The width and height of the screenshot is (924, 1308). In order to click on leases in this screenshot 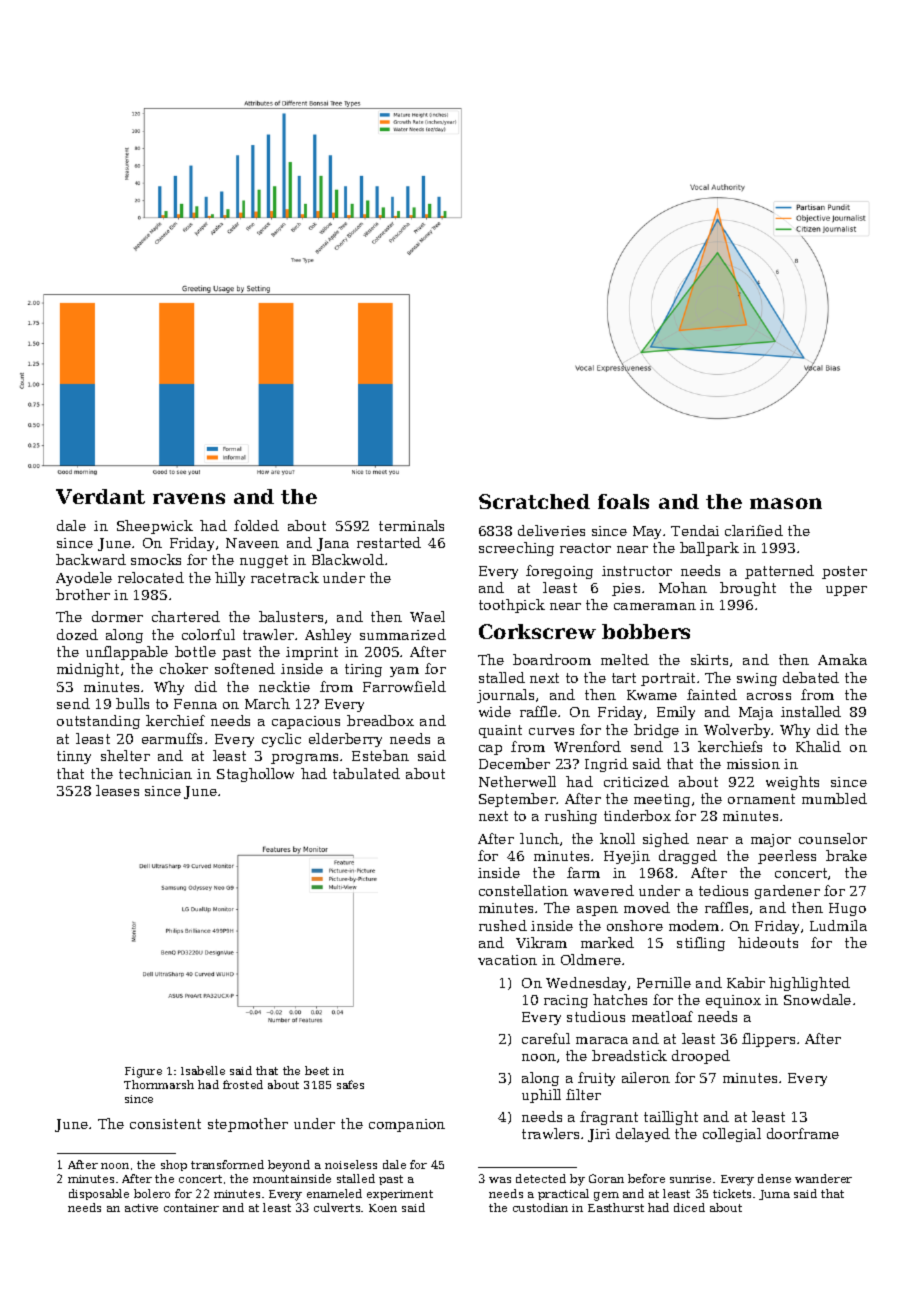, I will do `click(117, 790)`.
